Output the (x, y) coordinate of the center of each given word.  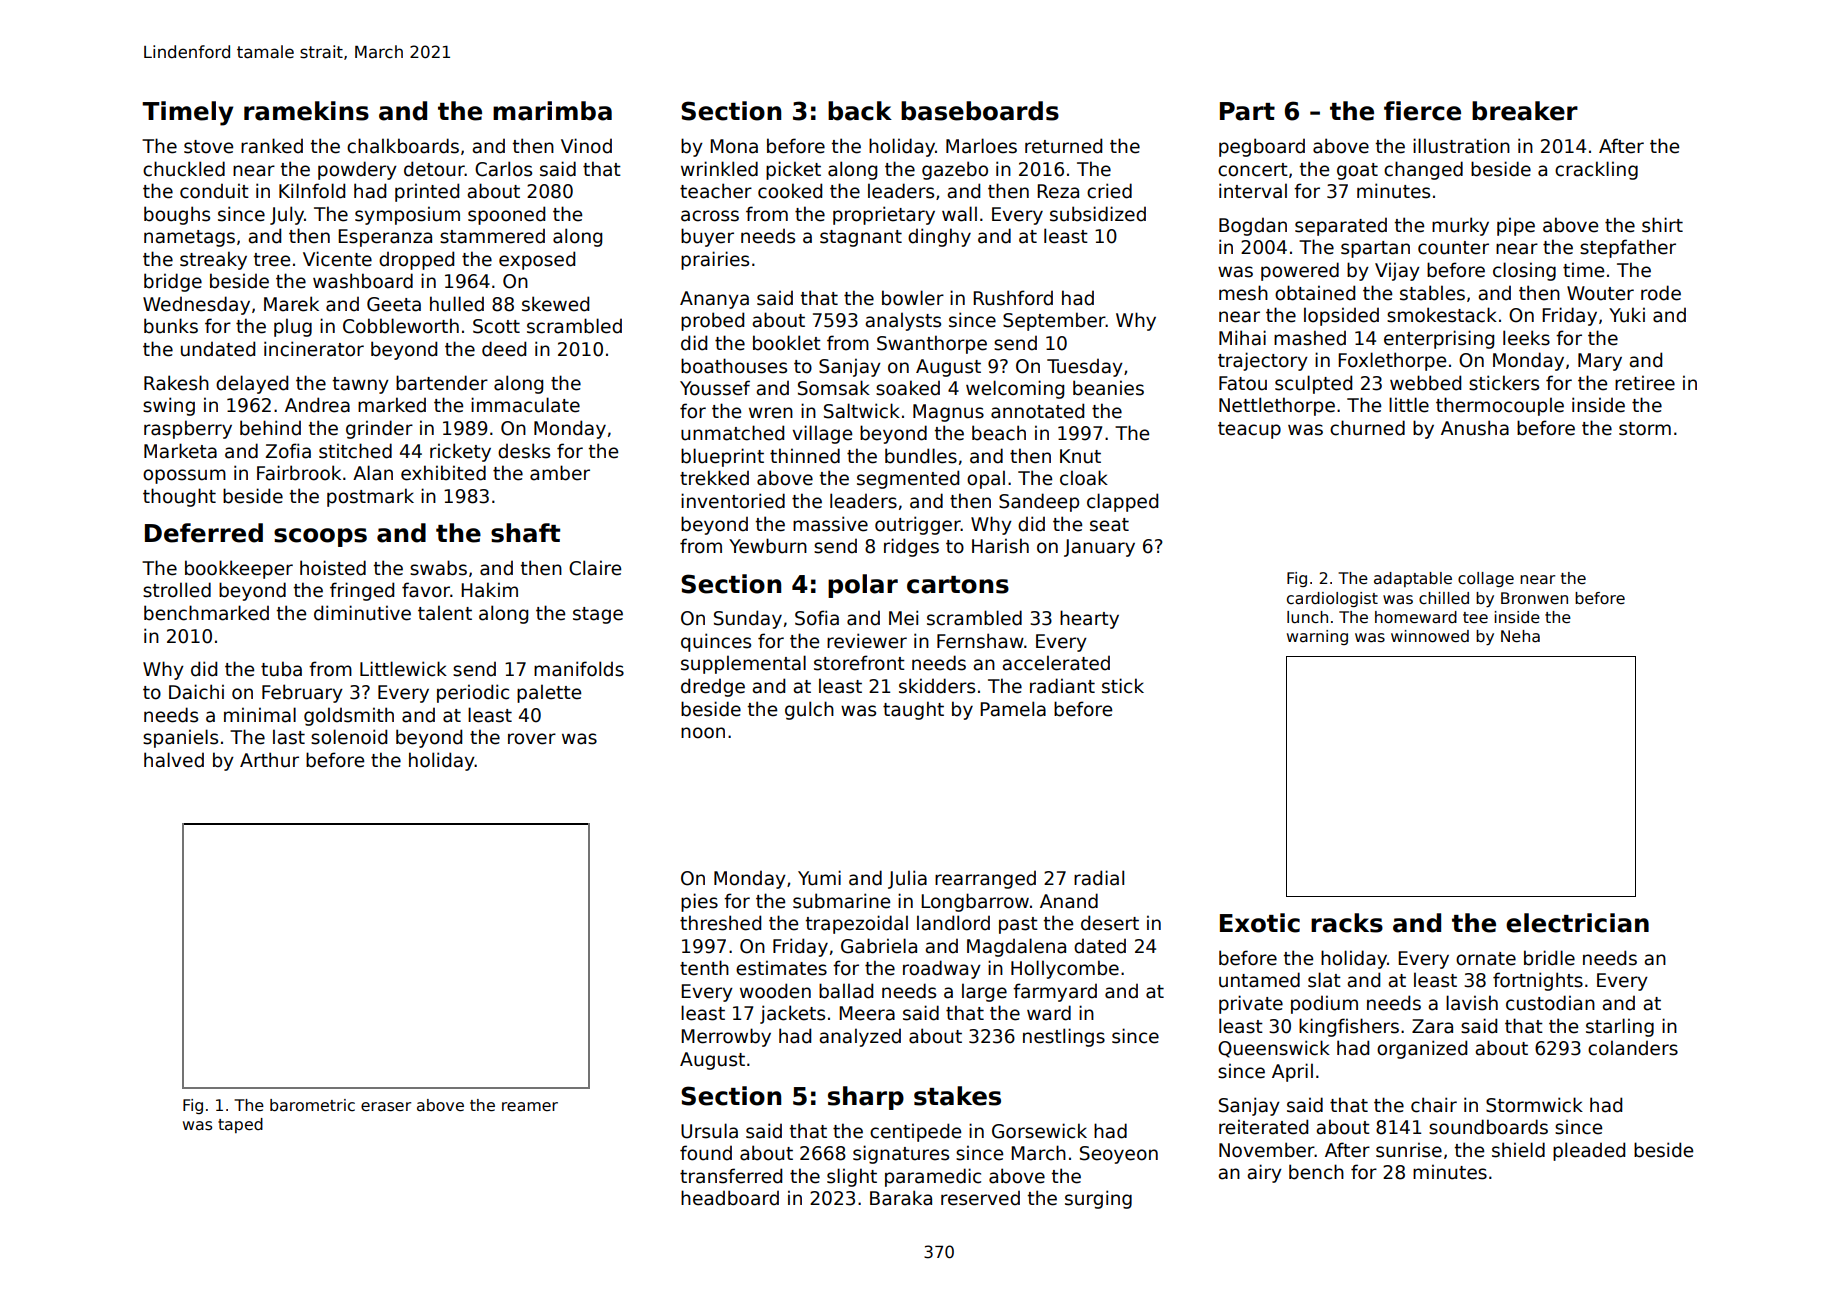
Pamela (1013, 709)
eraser (386, 1107)
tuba (281, 669)
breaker (1525, 111)
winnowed (1430, 636)
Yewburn (768, 546)
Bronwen (1534, 598)
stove (208, 147)
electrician (1577, 923)
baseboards (980, 111)
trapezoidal (856, 924)
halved (174, 760)
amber (560, 473)
